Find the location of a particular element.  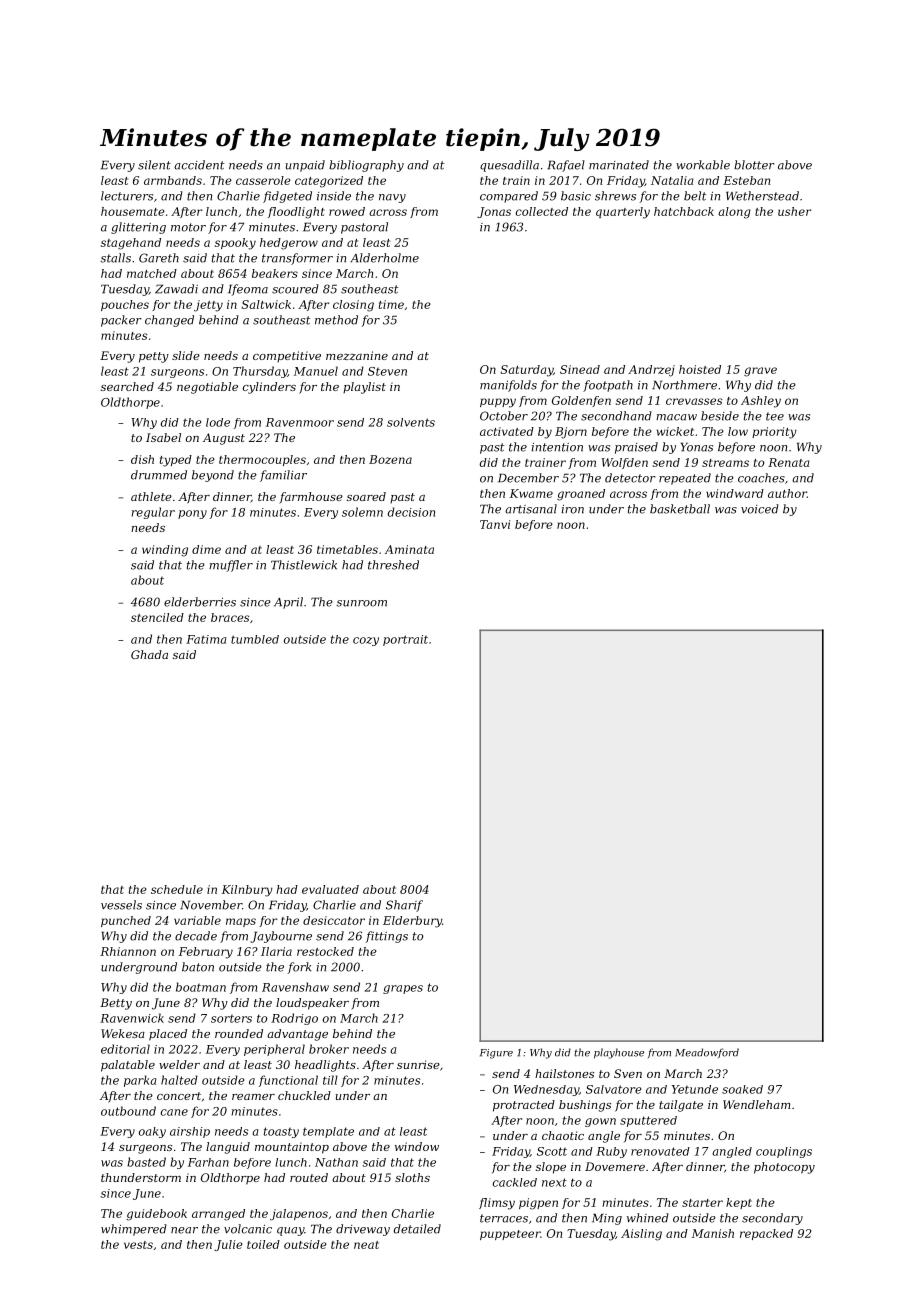

fittings is located at coordinates (387, 937).
